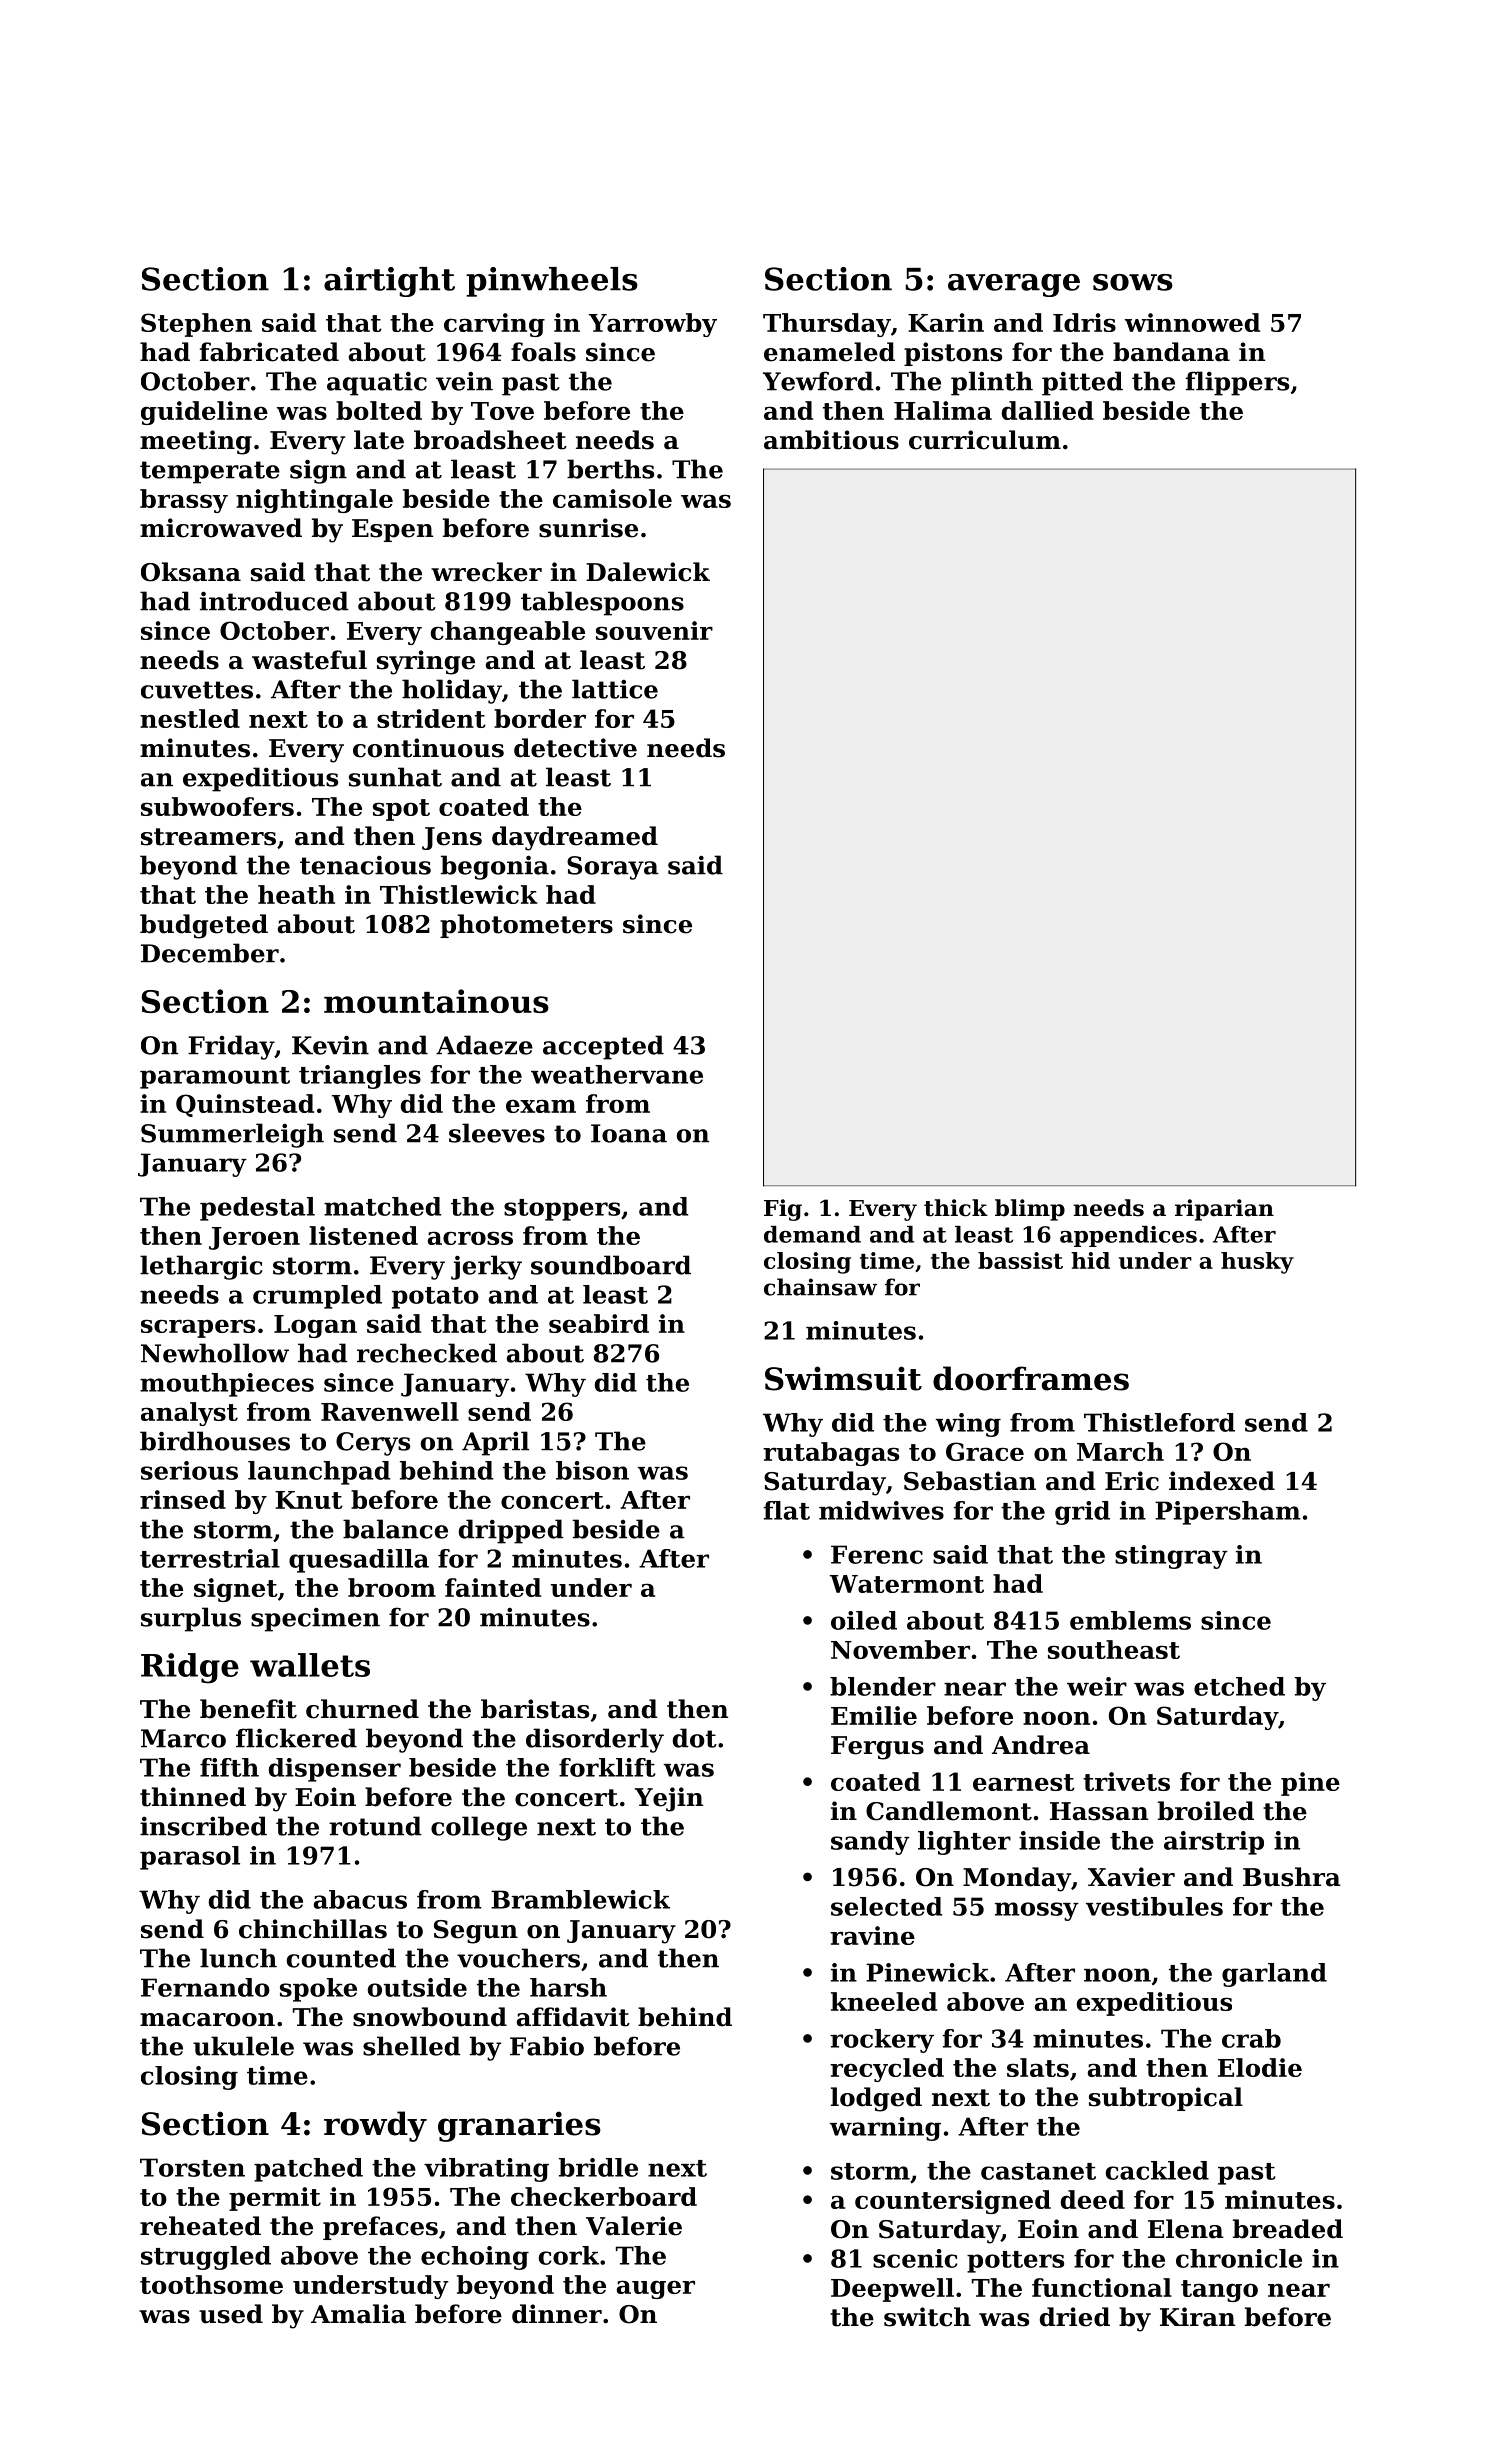 The width and height of the screenshot is (1496, 2464). What do you see at coordinates (231, 2314) in the screenshot?
I see `used` at bounding box center [231, 2314].
